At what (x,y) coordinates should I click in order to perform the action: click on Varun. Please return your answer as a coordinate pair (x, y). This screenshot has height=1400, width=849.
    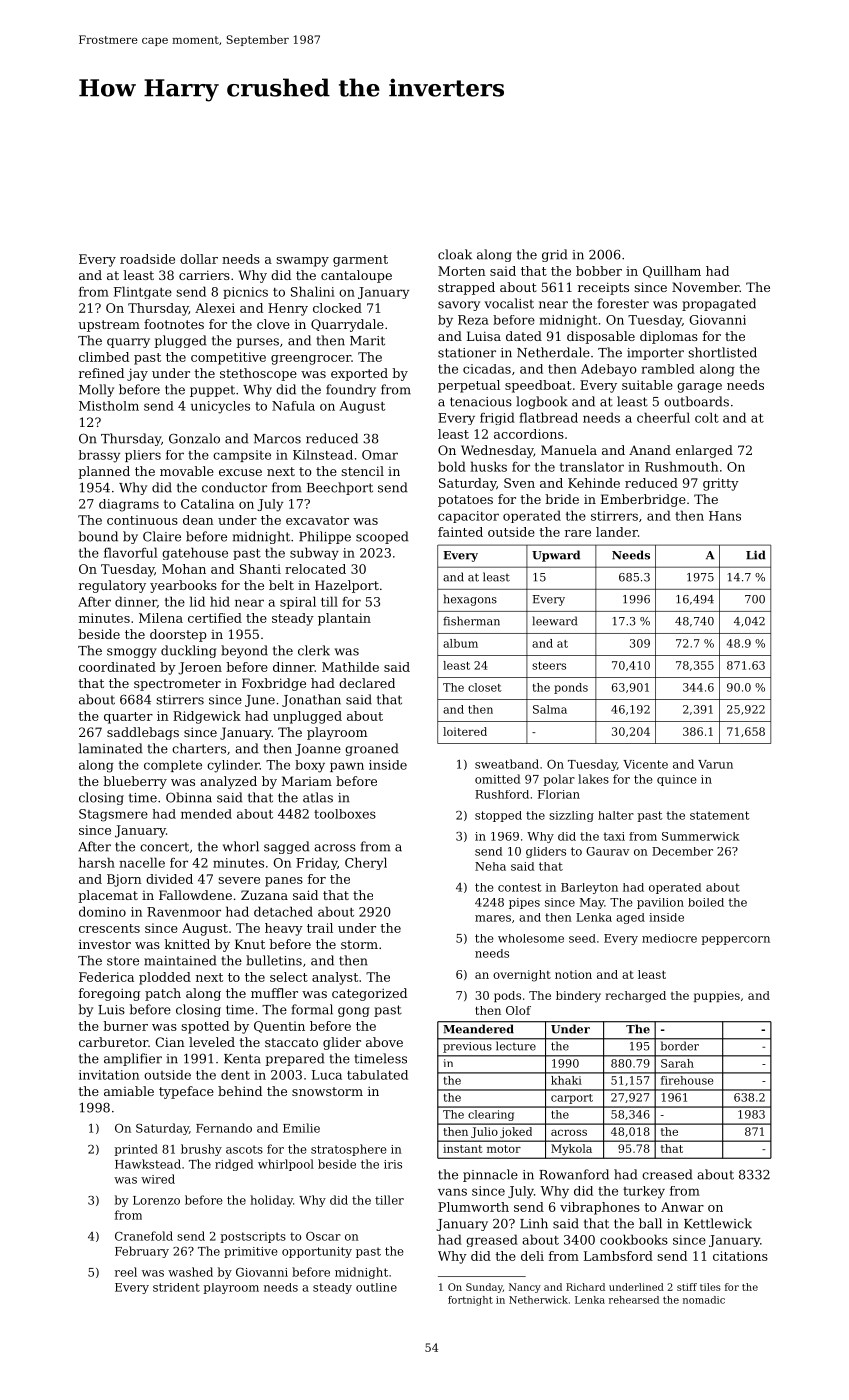
    Looking at the image, I should click on (715, 764).
